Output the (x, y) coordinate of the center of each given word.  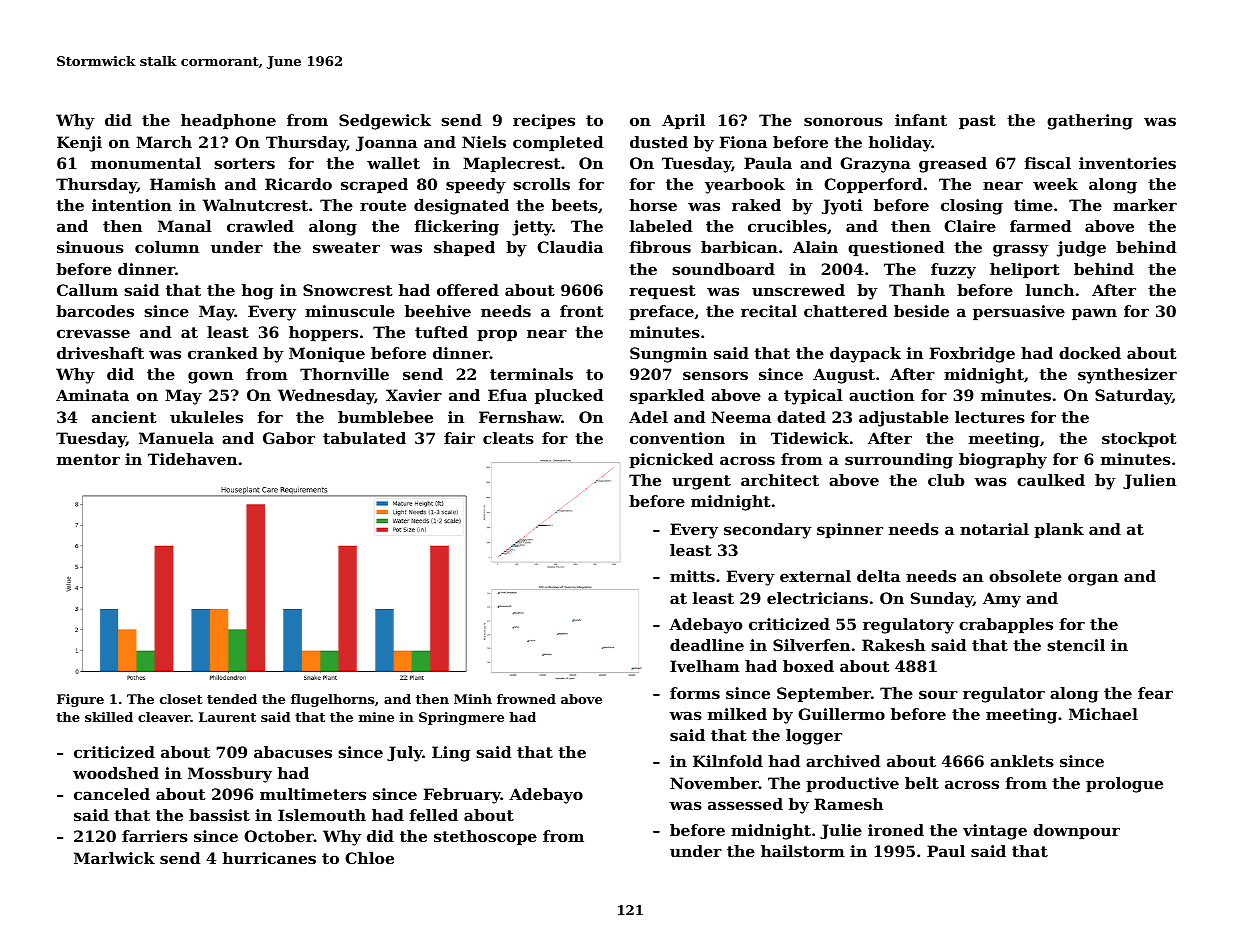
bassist (219, 815)
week (1055, 184)
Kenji (79, 144)
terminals (531, 374)
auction (881, 395)
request (662, 292)
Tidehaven (192, 459)
